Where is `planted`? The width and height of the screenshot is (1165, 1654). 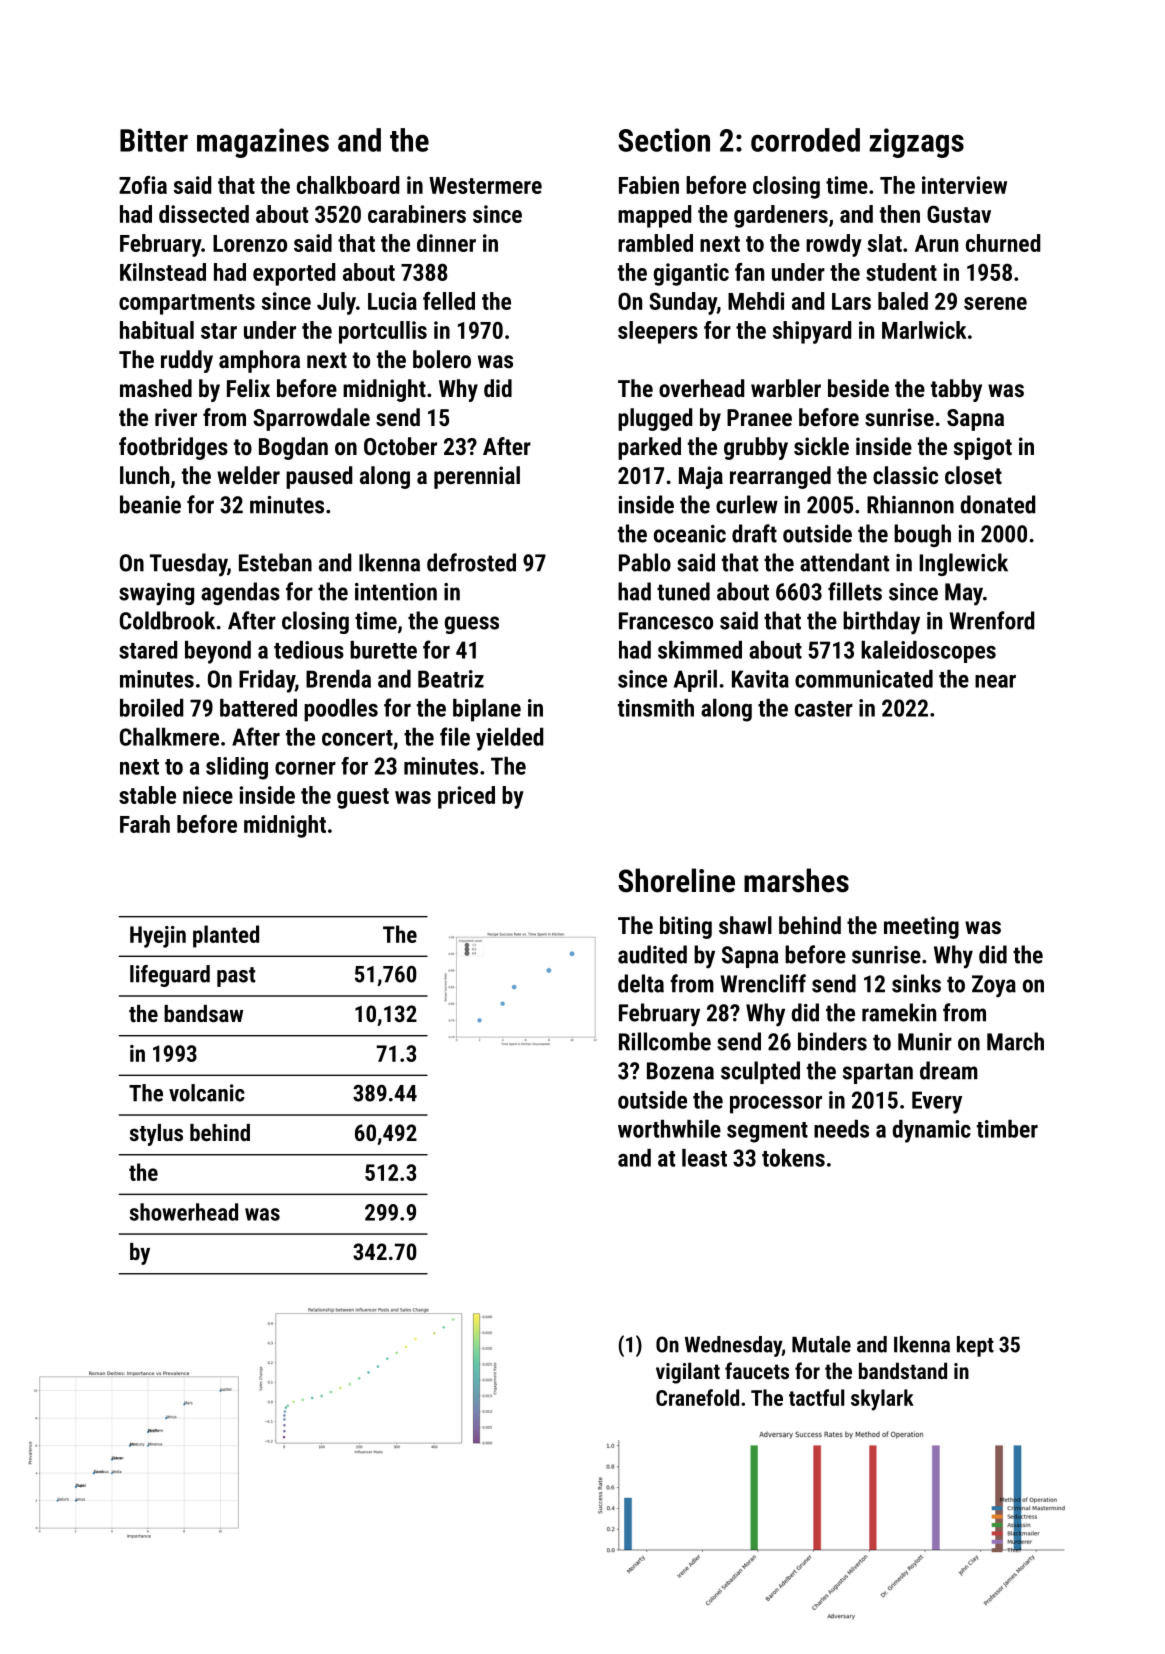 planted is located at coordinates (226, 936).
